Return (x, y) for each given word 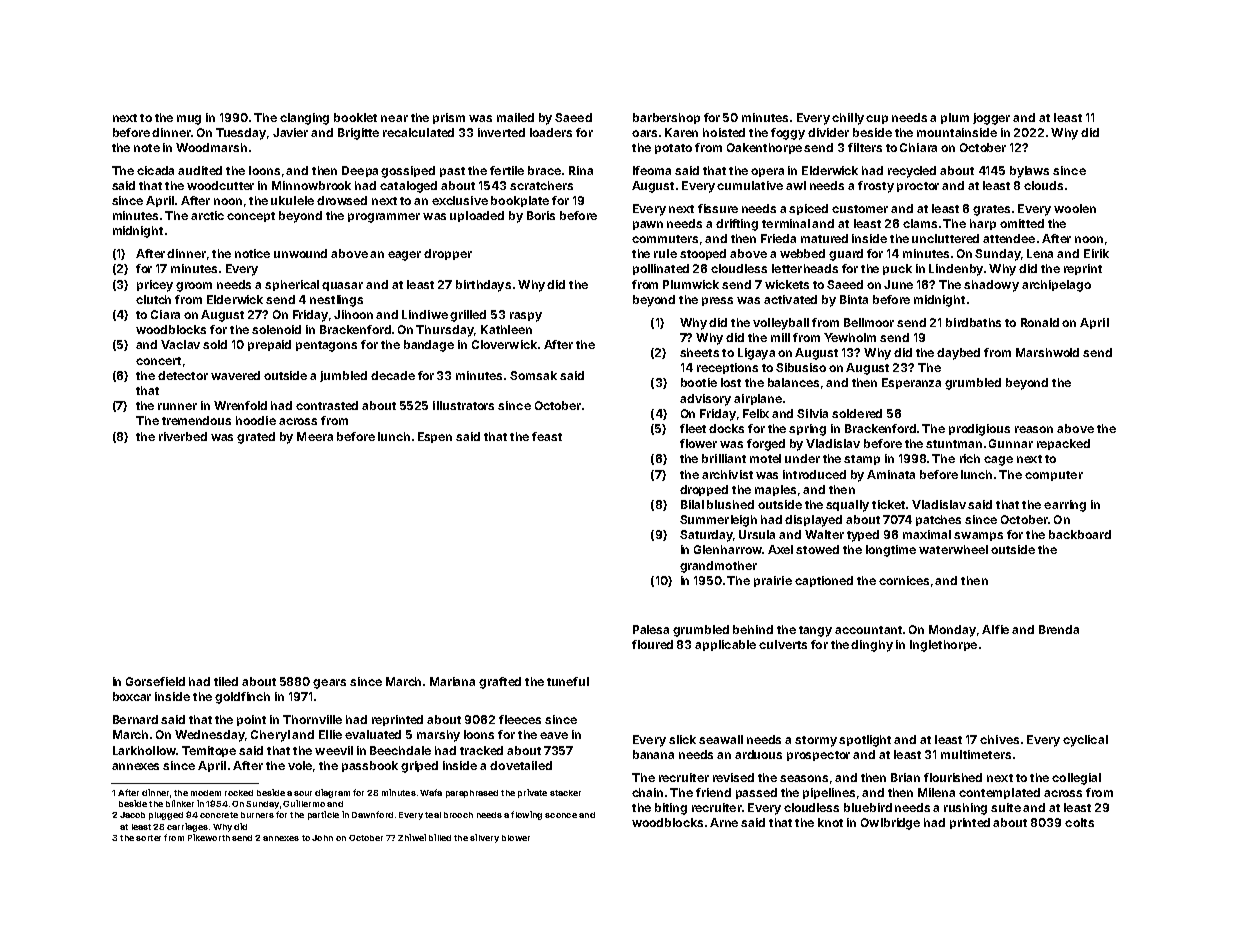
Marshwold (1047, 352)
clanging (304, 119)
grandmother (718, 567)
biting (671, 809)
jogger (991, 119)
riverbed (183, 436)
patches (938, 520)
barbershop (666, 118)
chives (999, 739)
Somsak (533, 375)
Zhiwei (412, 837)
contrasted (327, 405)
